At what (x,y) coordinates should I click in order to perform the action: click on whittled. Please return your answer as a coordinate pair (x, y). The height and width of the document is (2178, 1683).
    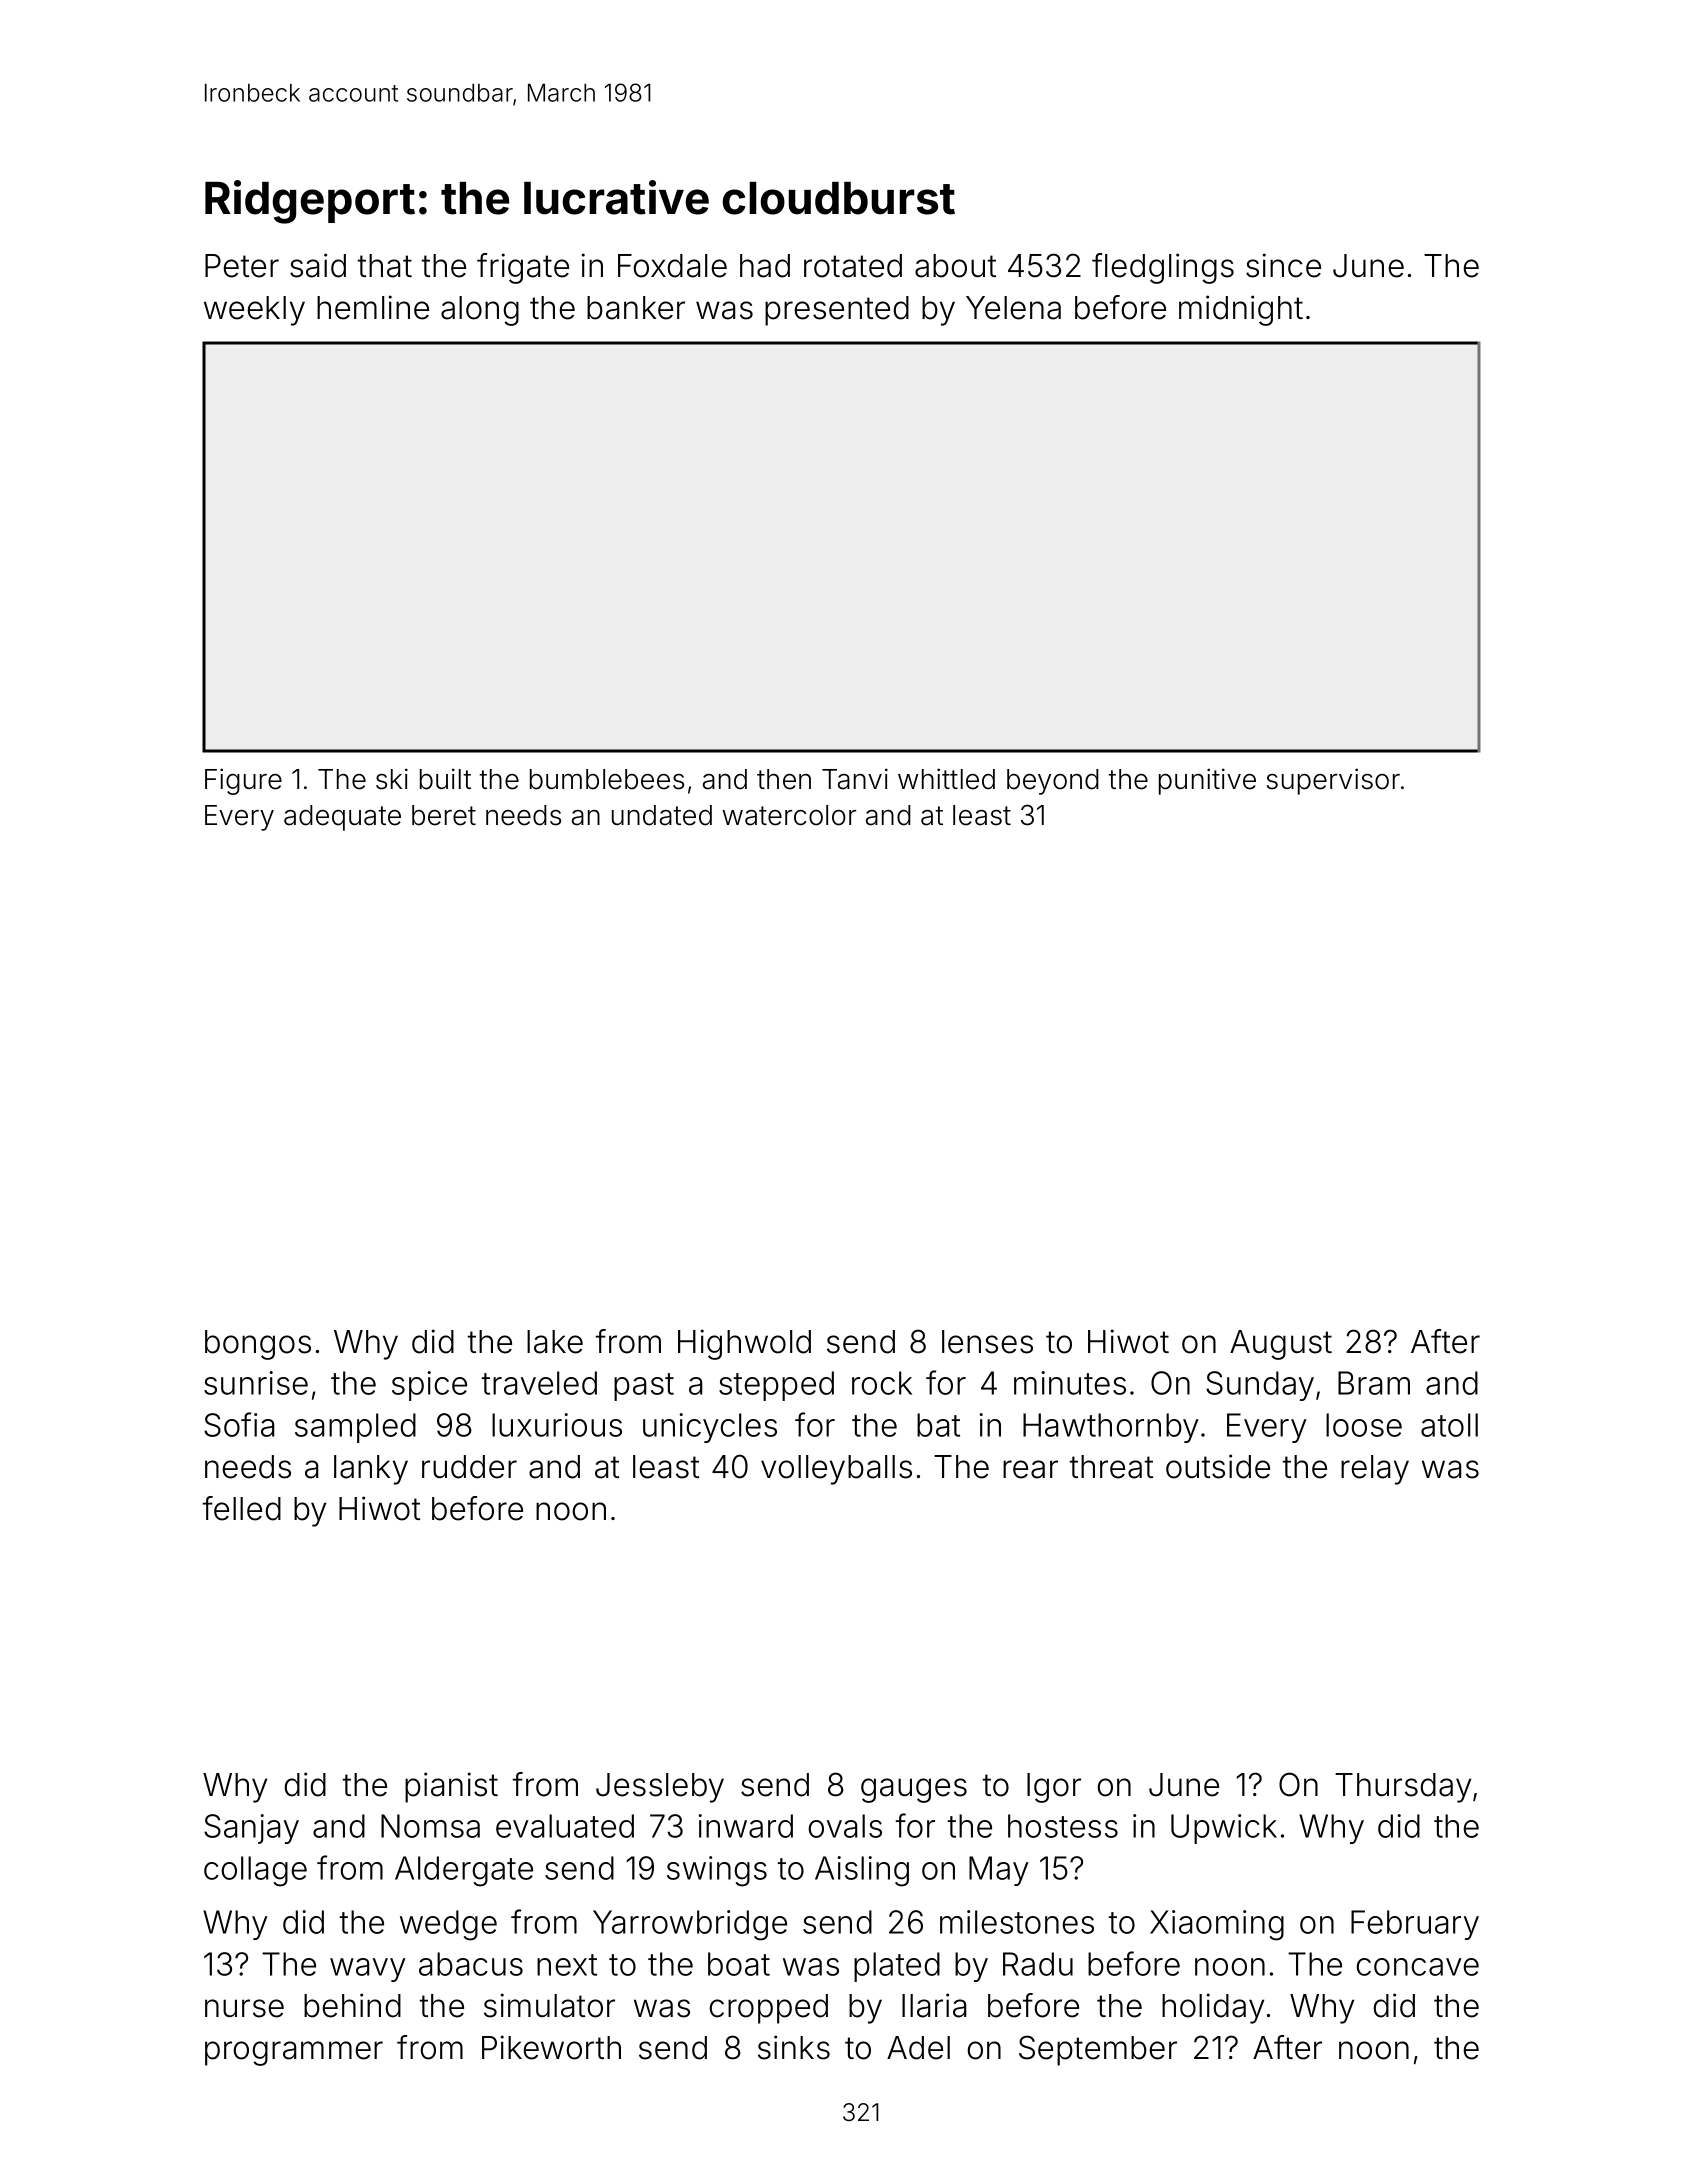
    Looking at the image, I should click on (946, 779).
